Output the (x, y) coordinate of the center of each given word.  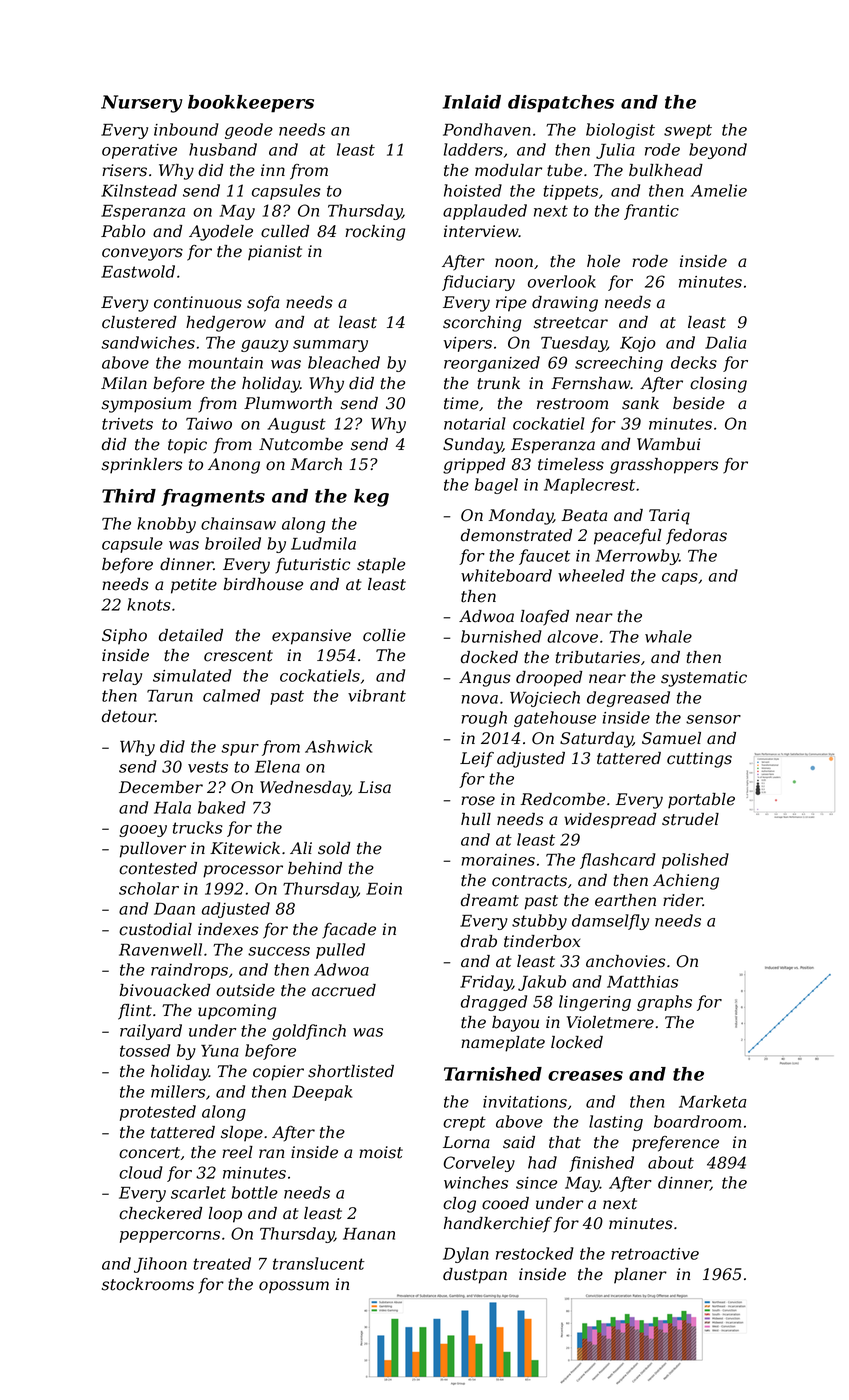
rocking (375, 233)
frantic (651, 212)
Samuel (671, 738)
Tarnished (493, 1074)
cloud (141, 1172)
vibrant (377, 695)
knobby (166, 525)
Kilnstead (139, 190)
